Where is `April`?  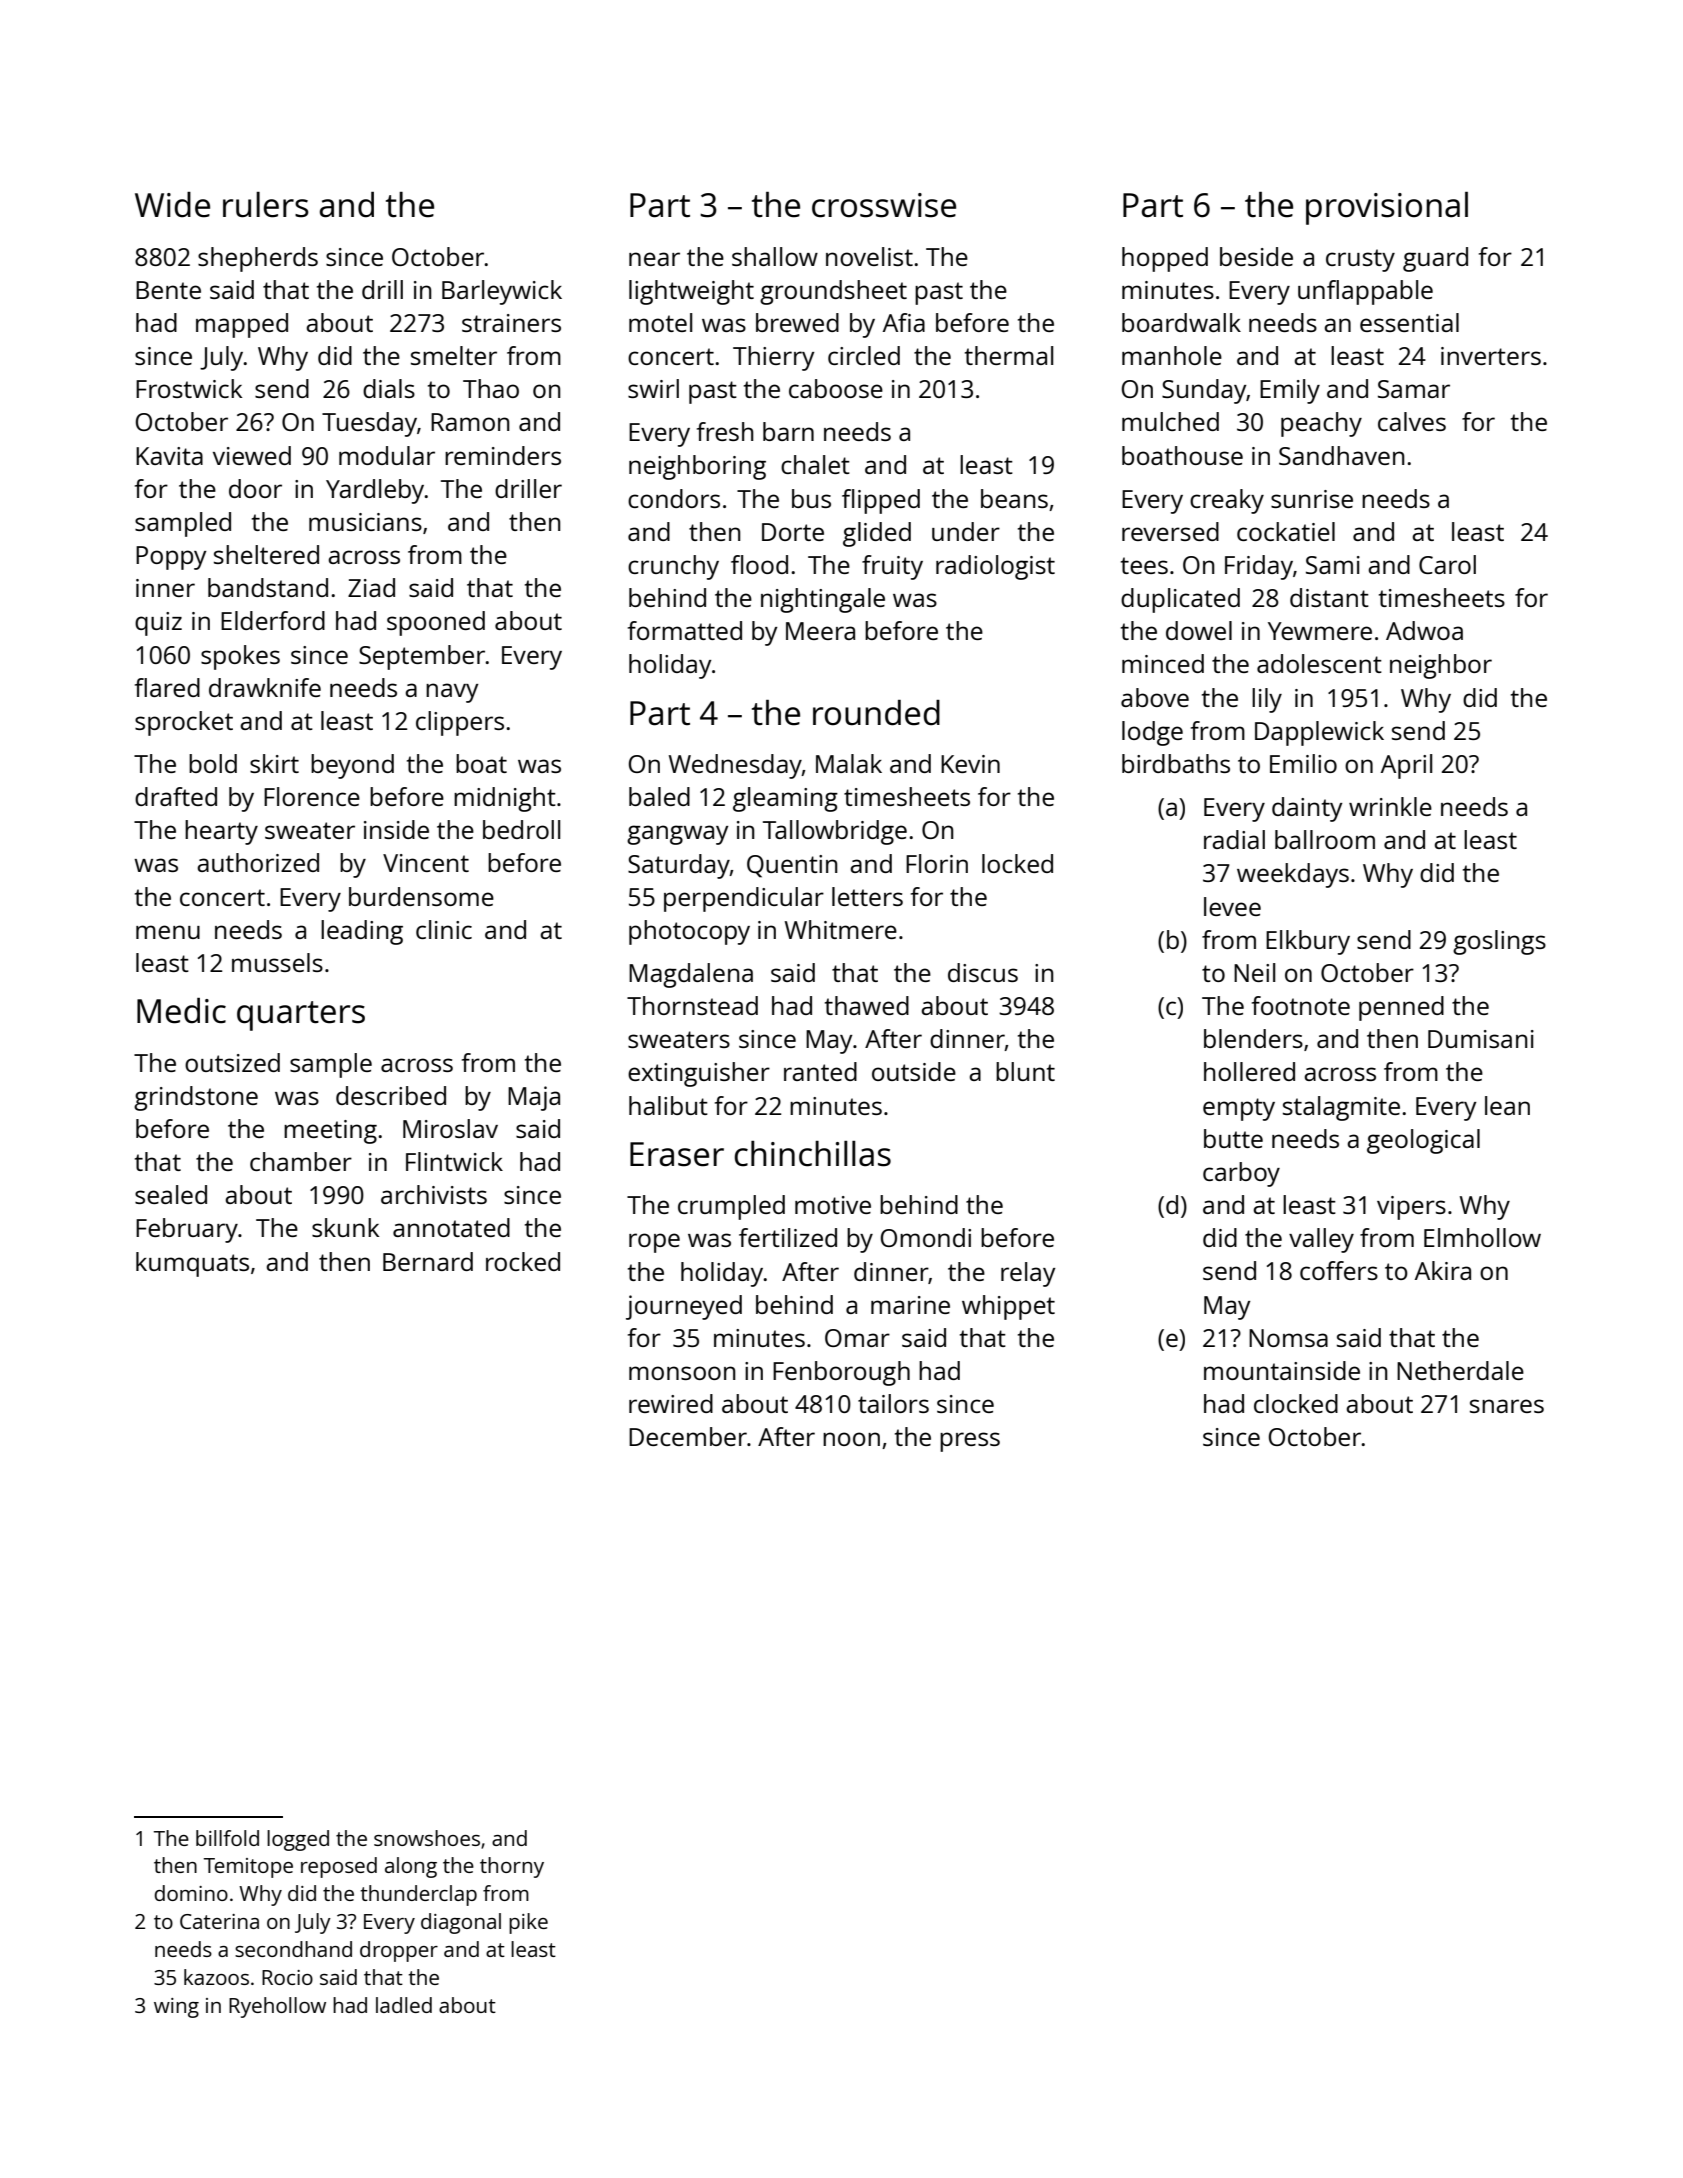
April is located at coordinates (1406, 766).
